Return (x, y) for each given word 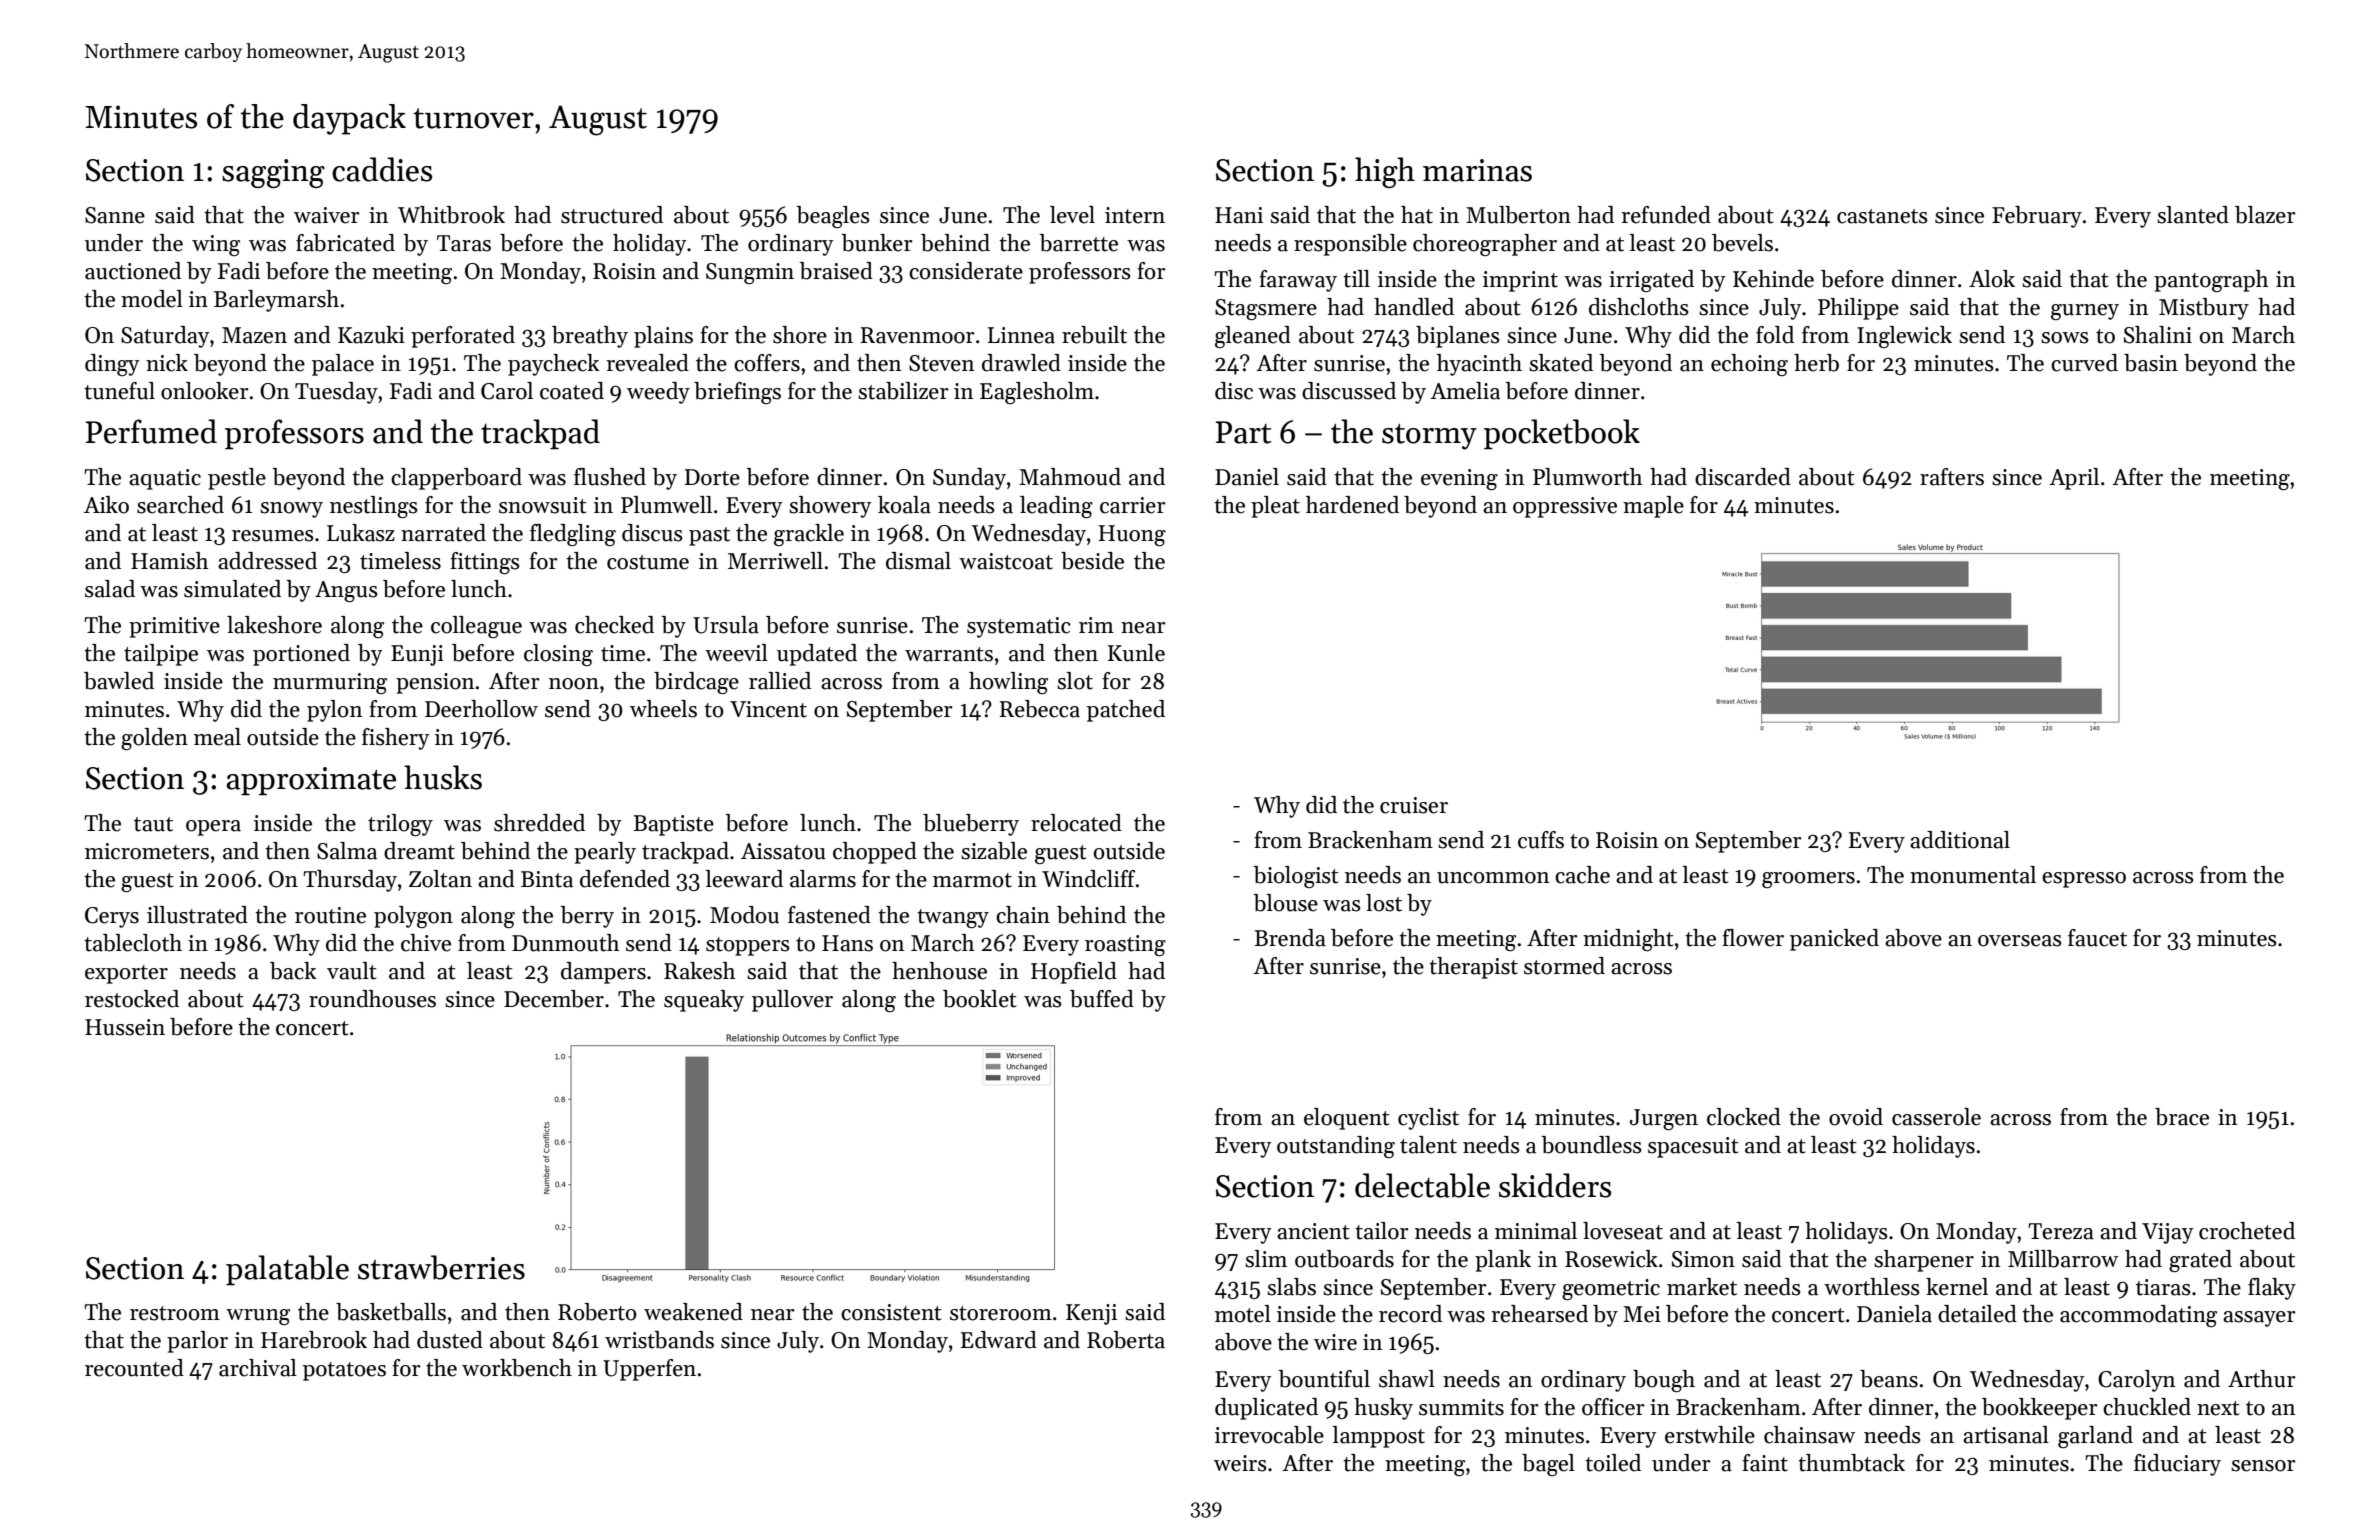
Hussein (125, 1027)
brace (2182, 1117)
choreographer (1485, 245)
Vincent (768, 709)
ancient (1313, 1231)
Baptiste (674, 825)
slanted (2193, 215)
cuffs (1541, 840)
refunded (1666, 215)
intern (1135, 215)
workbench (517, 1368)
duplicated (1266, 1409)
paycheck (553, 365)
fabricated (345, 243)
